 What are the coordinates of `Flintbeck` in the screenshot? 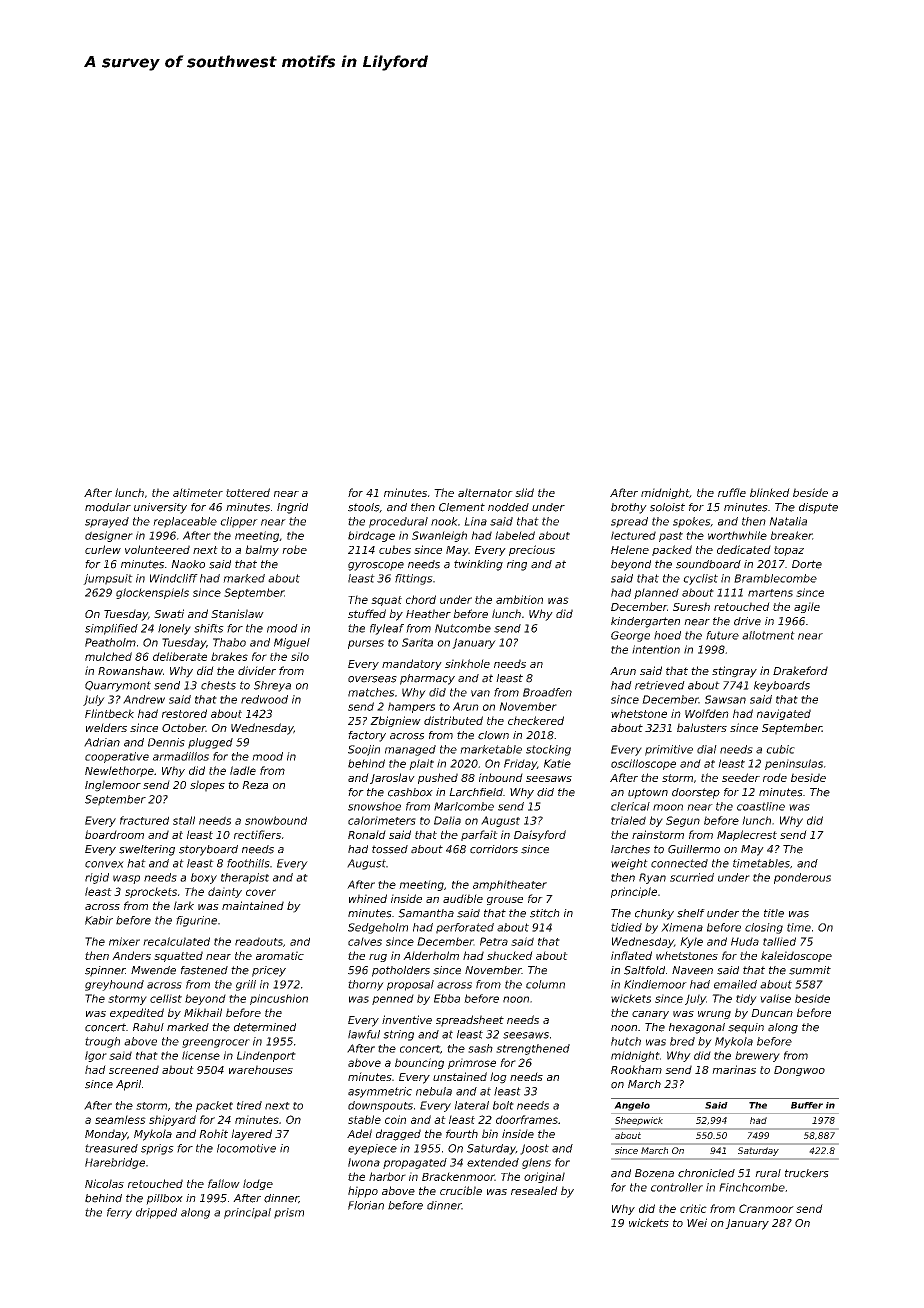 It's located at (109, 713).
